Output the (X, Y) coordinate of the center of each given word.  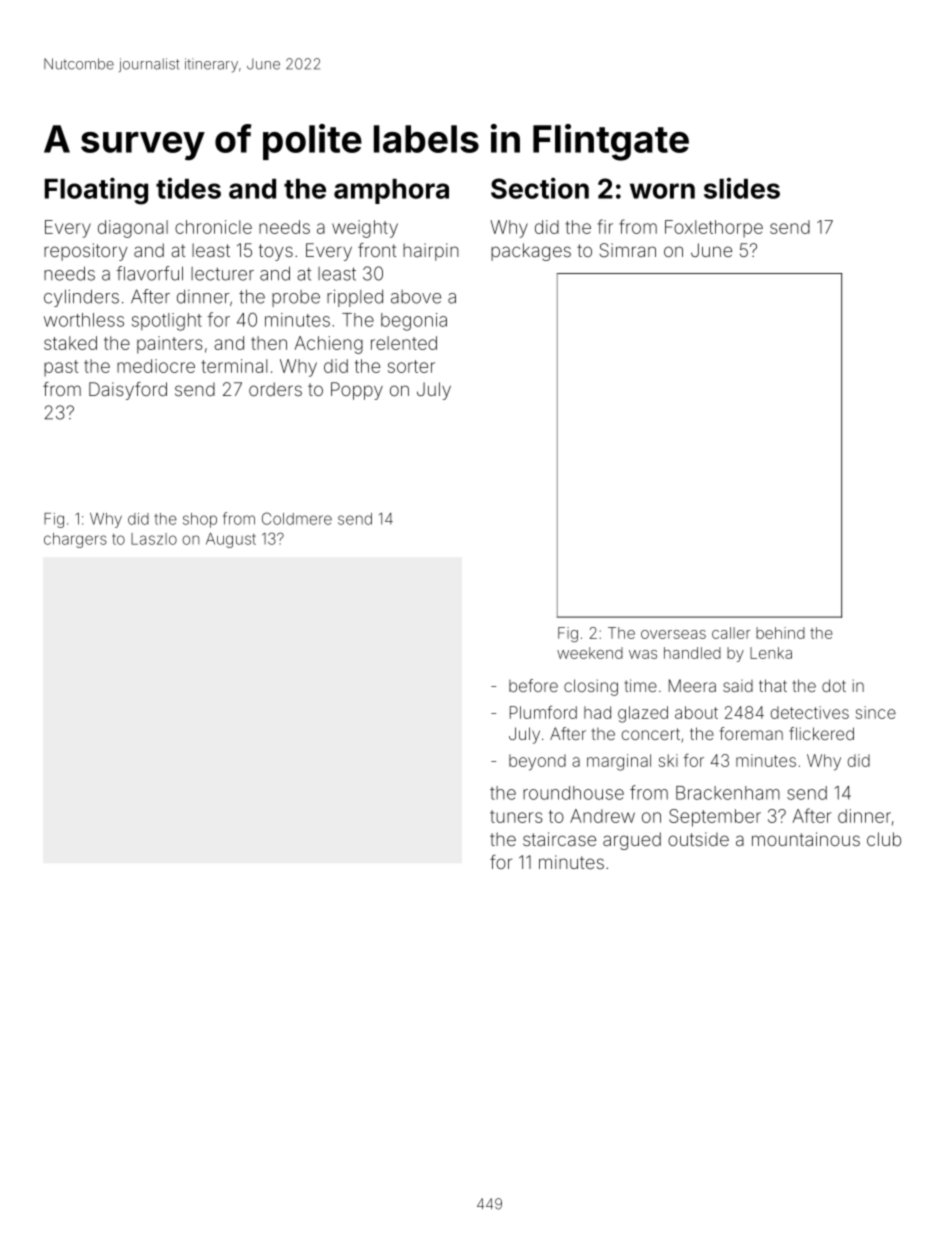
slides (742, 188)
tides (188, 188)
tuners (516, 816)
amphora (391, 191)
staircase (559, 839)
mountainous (806, 839)
